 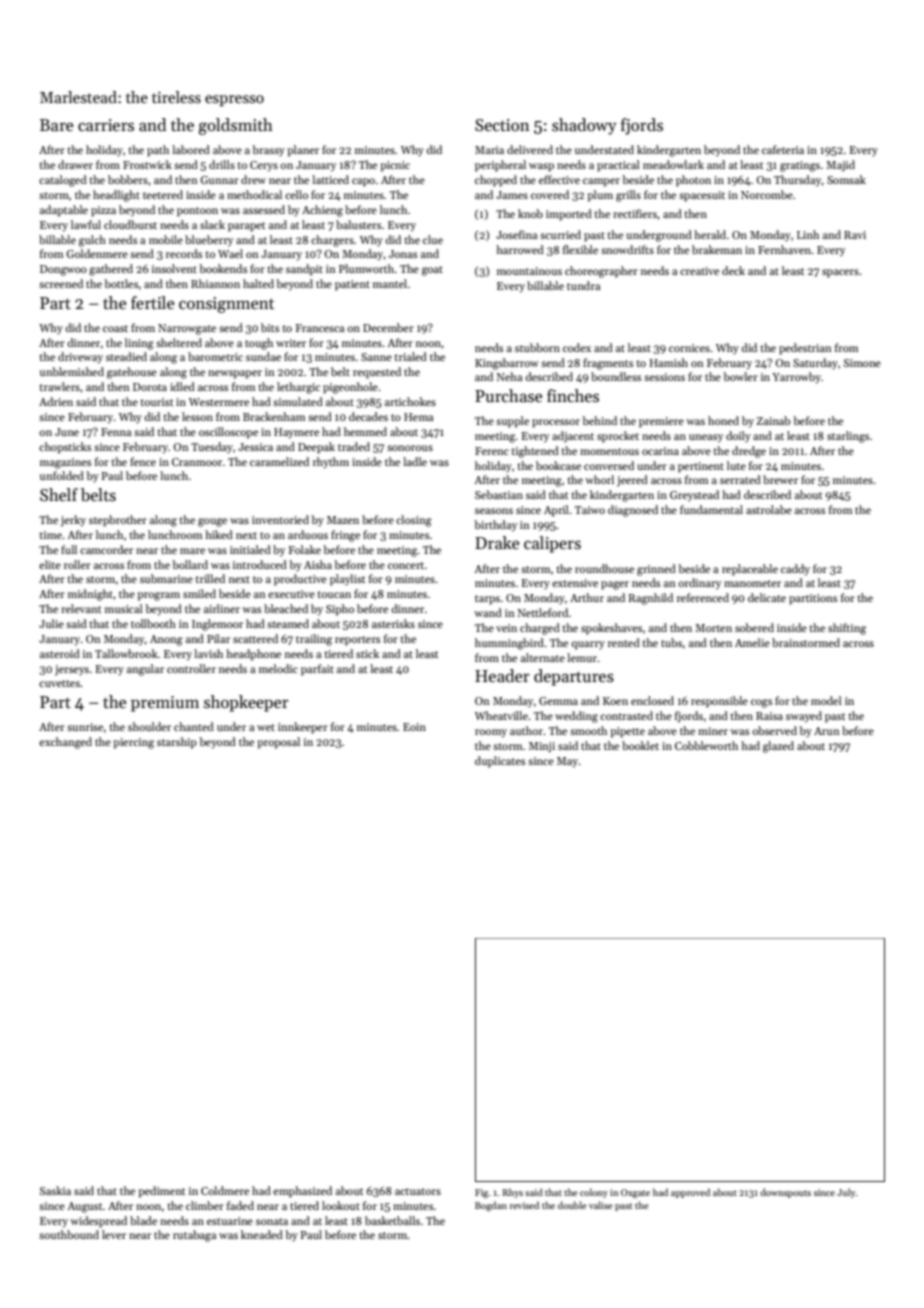 I want to click on Section, so click(x=502, y=125).
